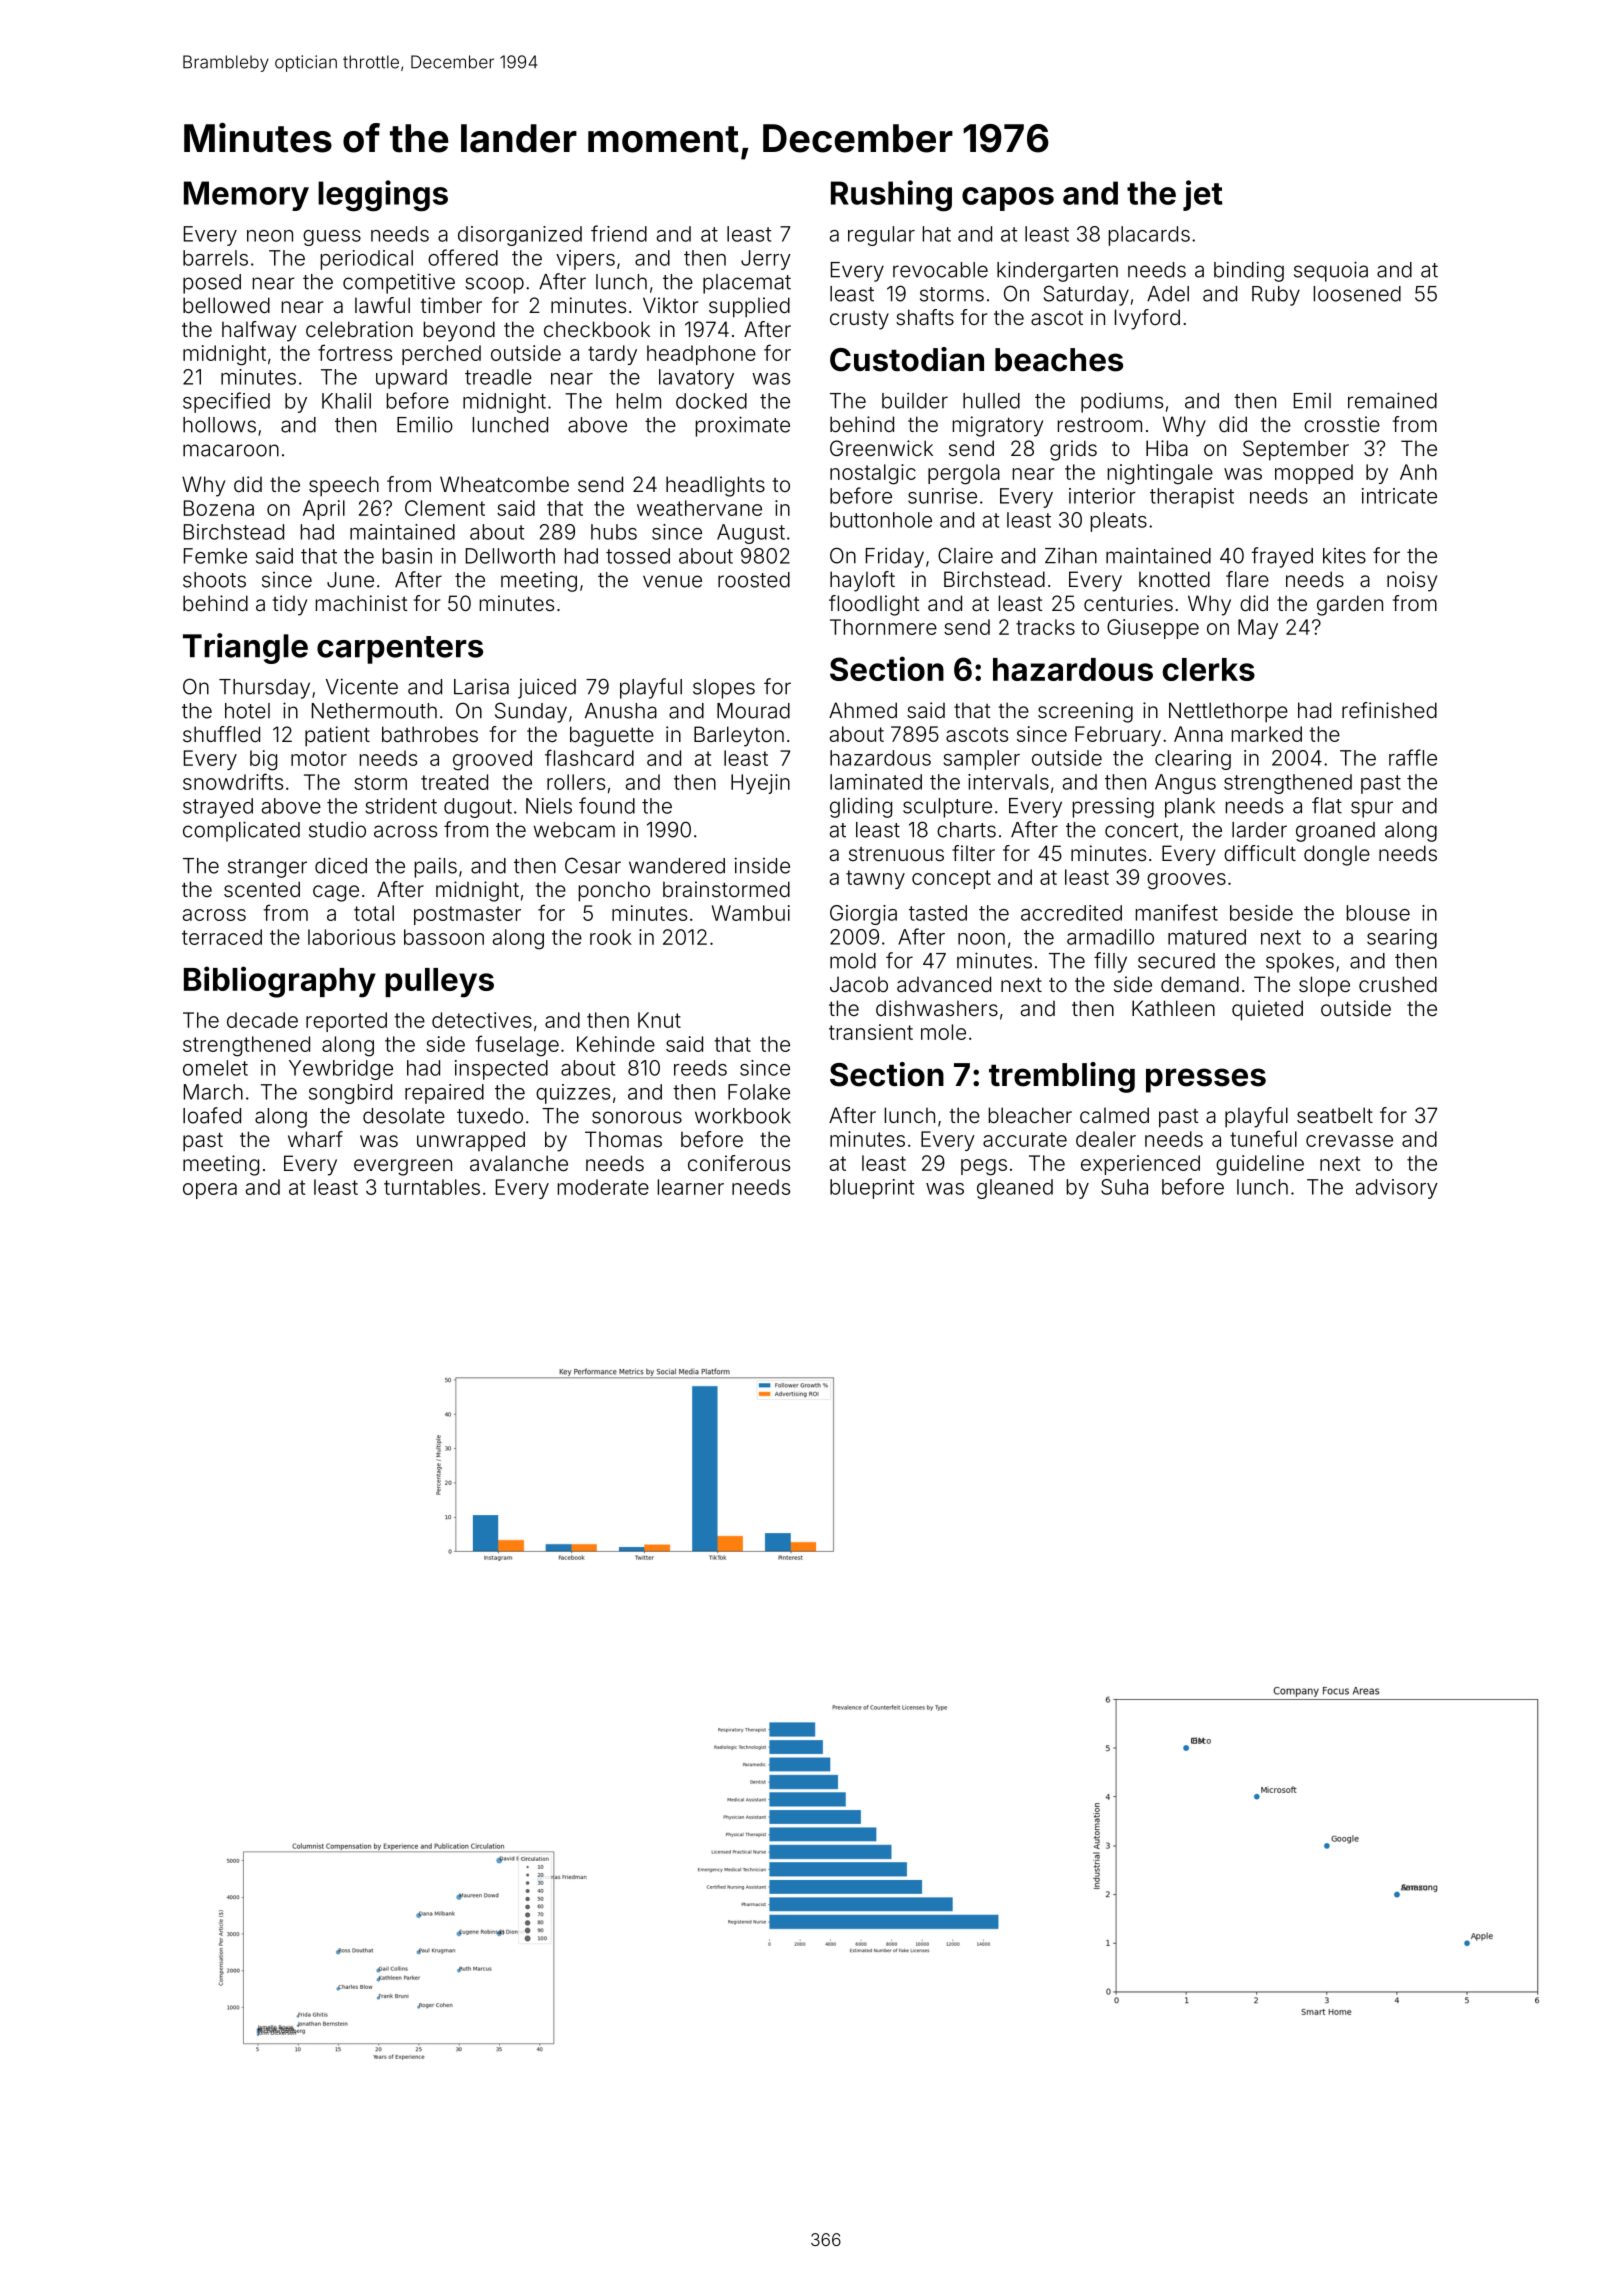 This document has width=1620, height=2292. I want to click on studio, so click(337, 829).
